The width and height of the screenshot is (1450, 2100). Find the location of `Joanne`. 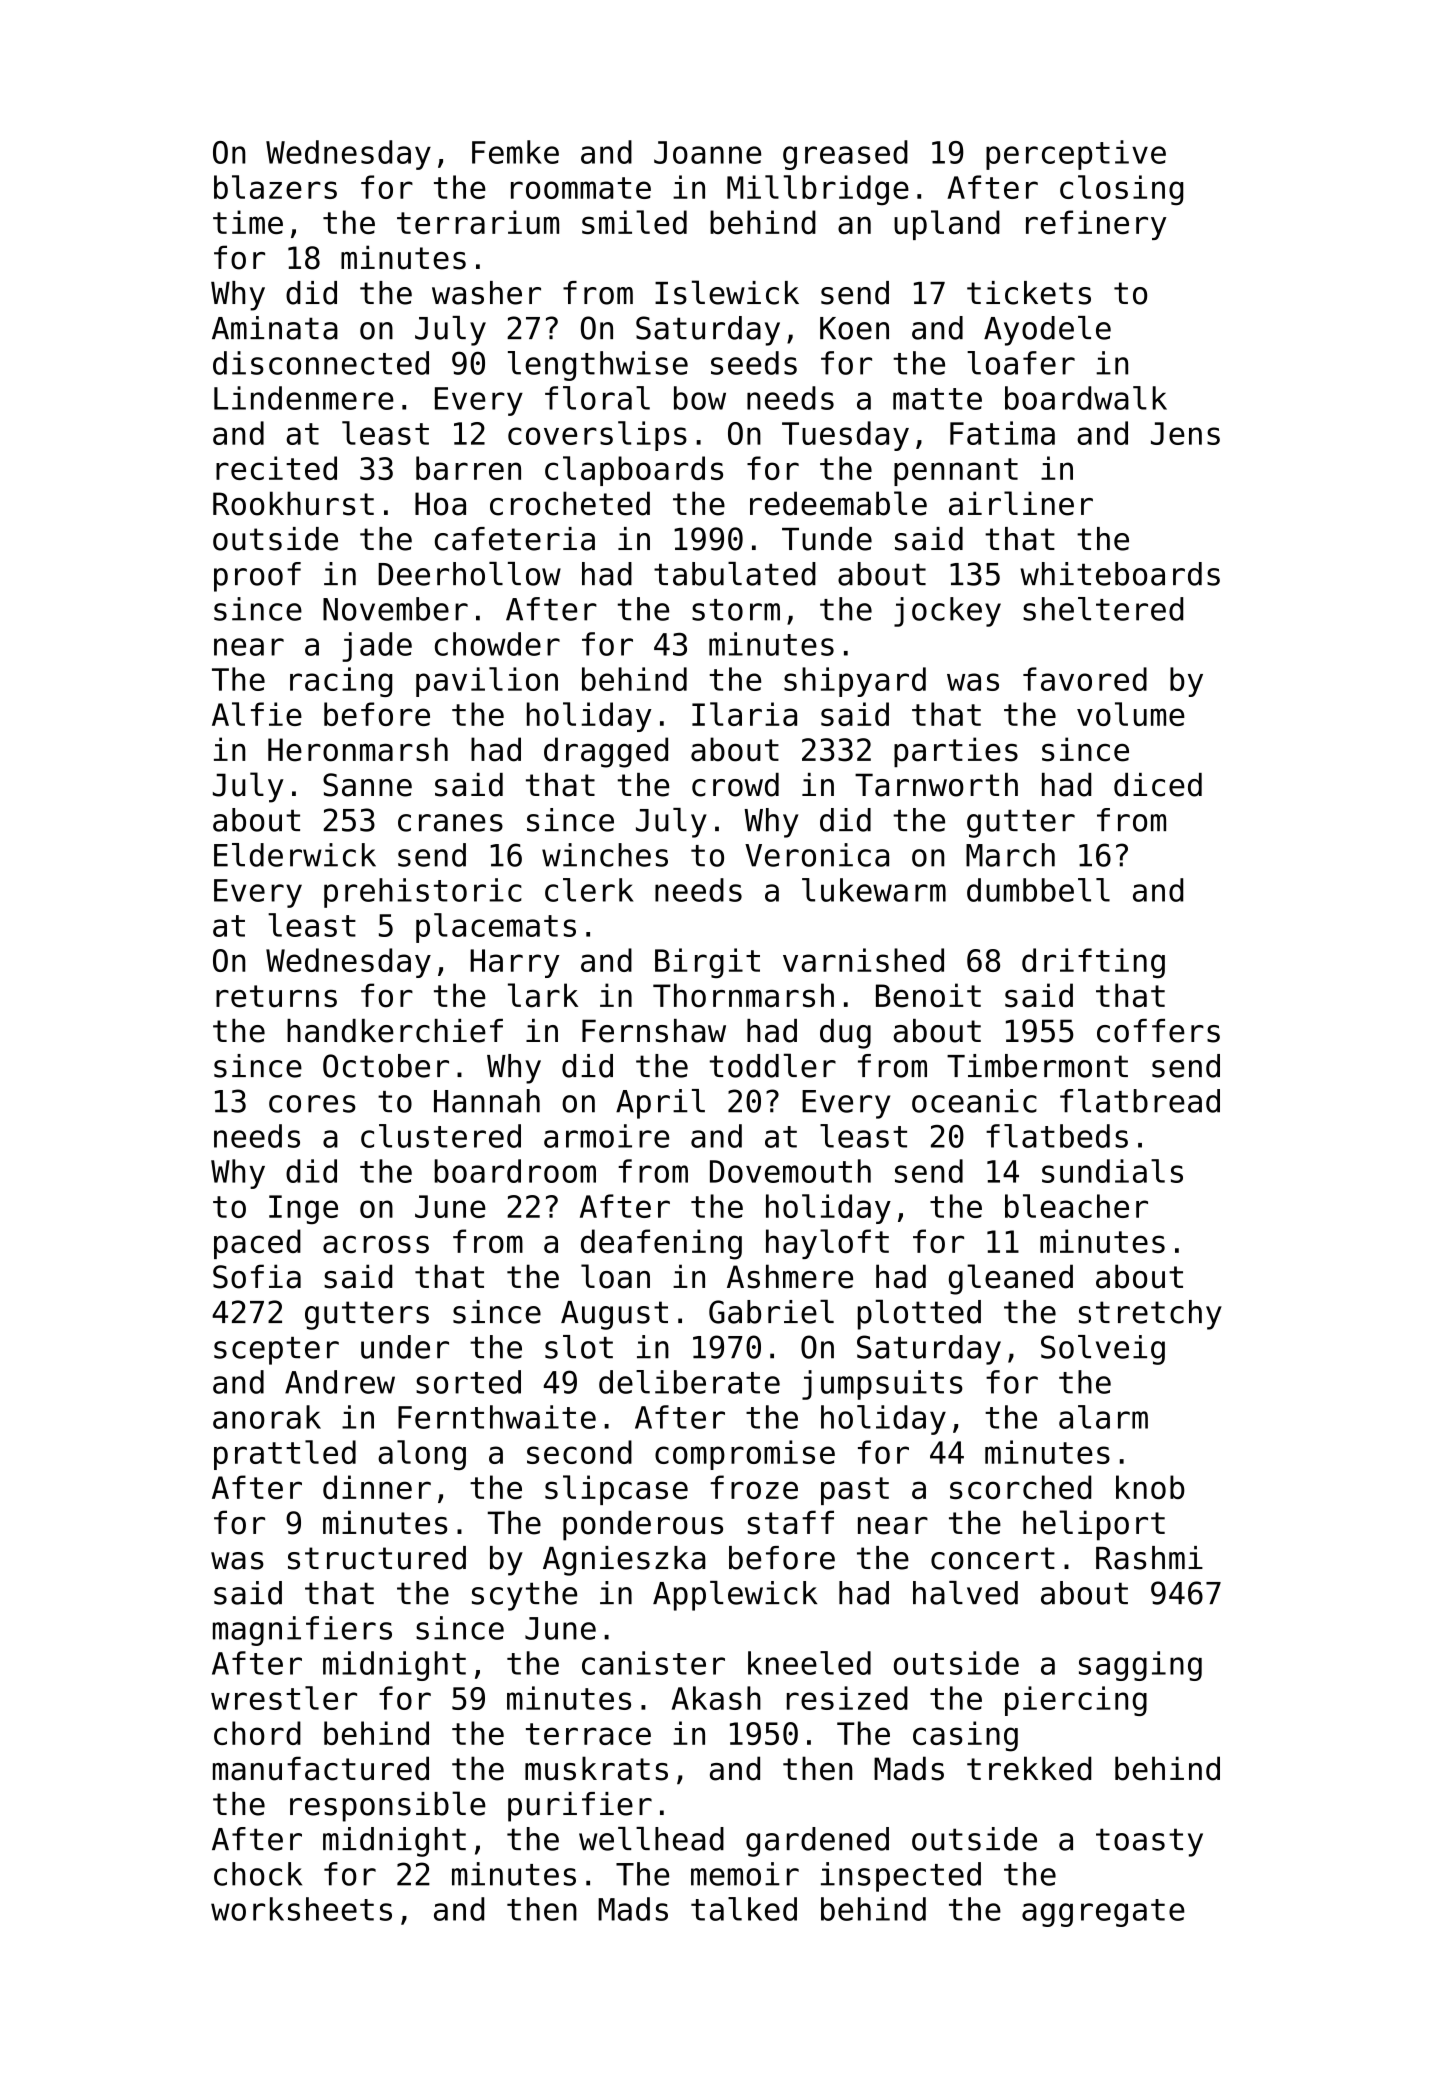

Joanne is located at coordinates (707, 152).
